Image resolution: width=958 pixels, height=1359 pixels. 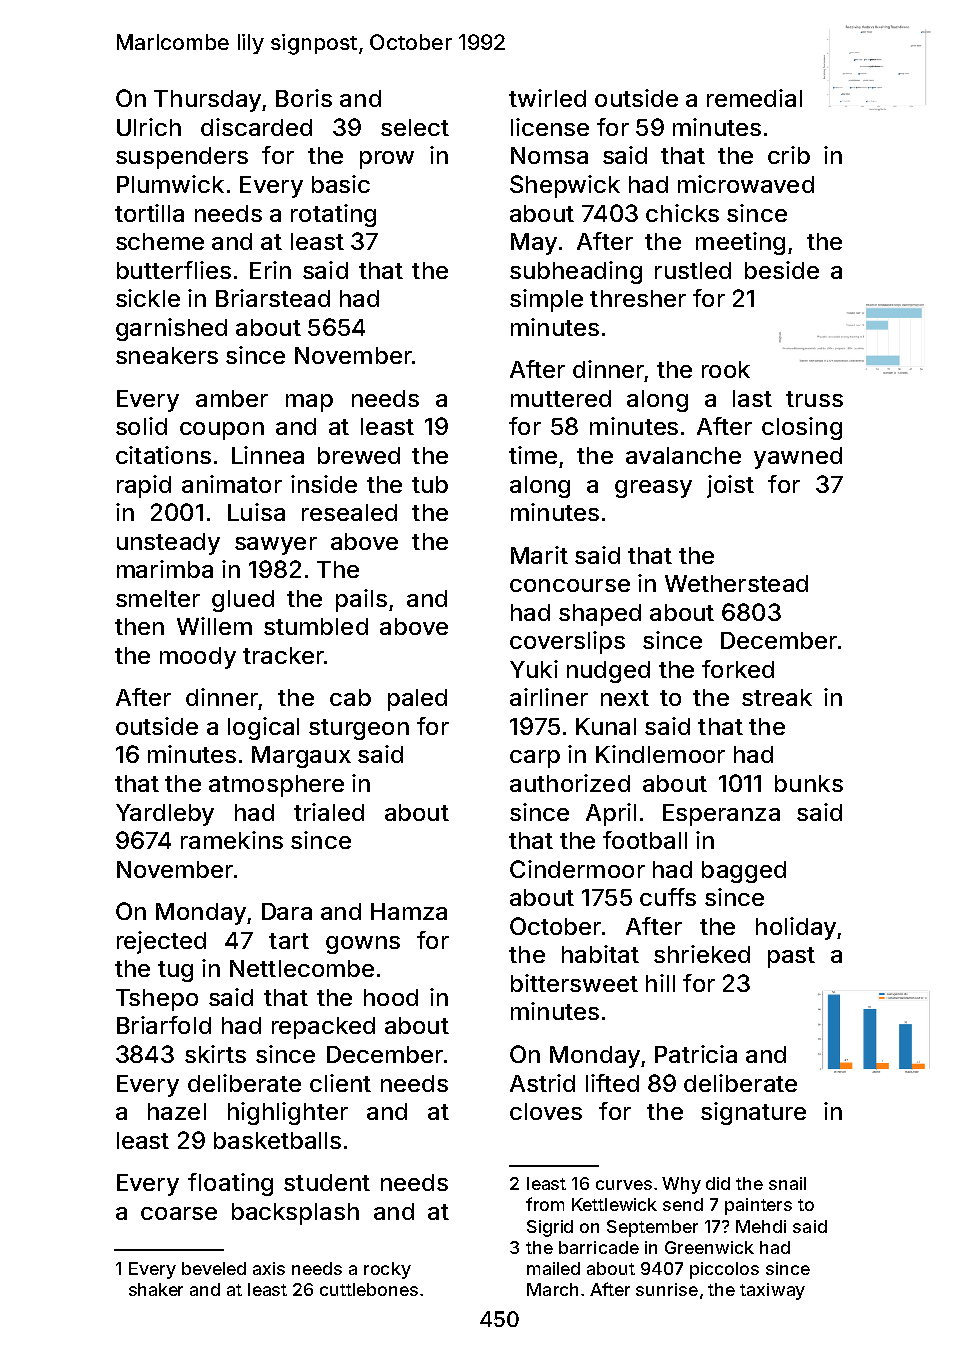 What do you see at coordinates (387, 1270) in the document?
I see `rocky` at bounding box center [387, 1270].
